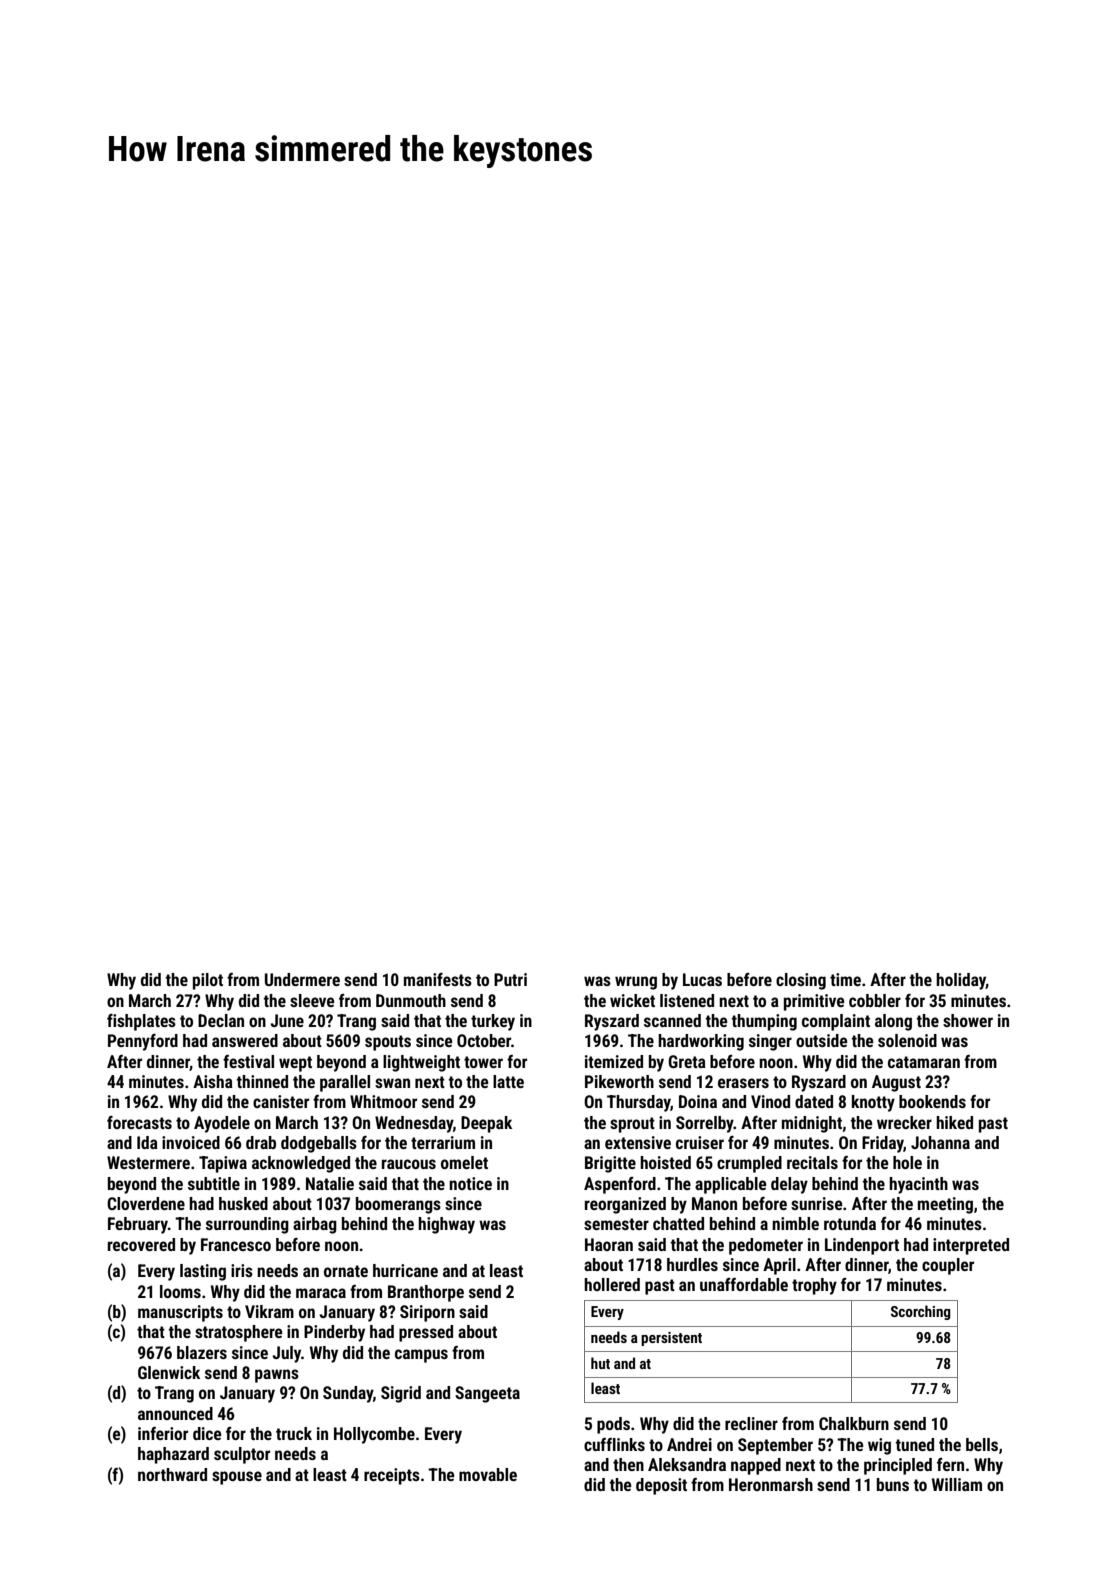 The image size is (1119, 1583). I want to click on Scorching, so click(921, 1312).
